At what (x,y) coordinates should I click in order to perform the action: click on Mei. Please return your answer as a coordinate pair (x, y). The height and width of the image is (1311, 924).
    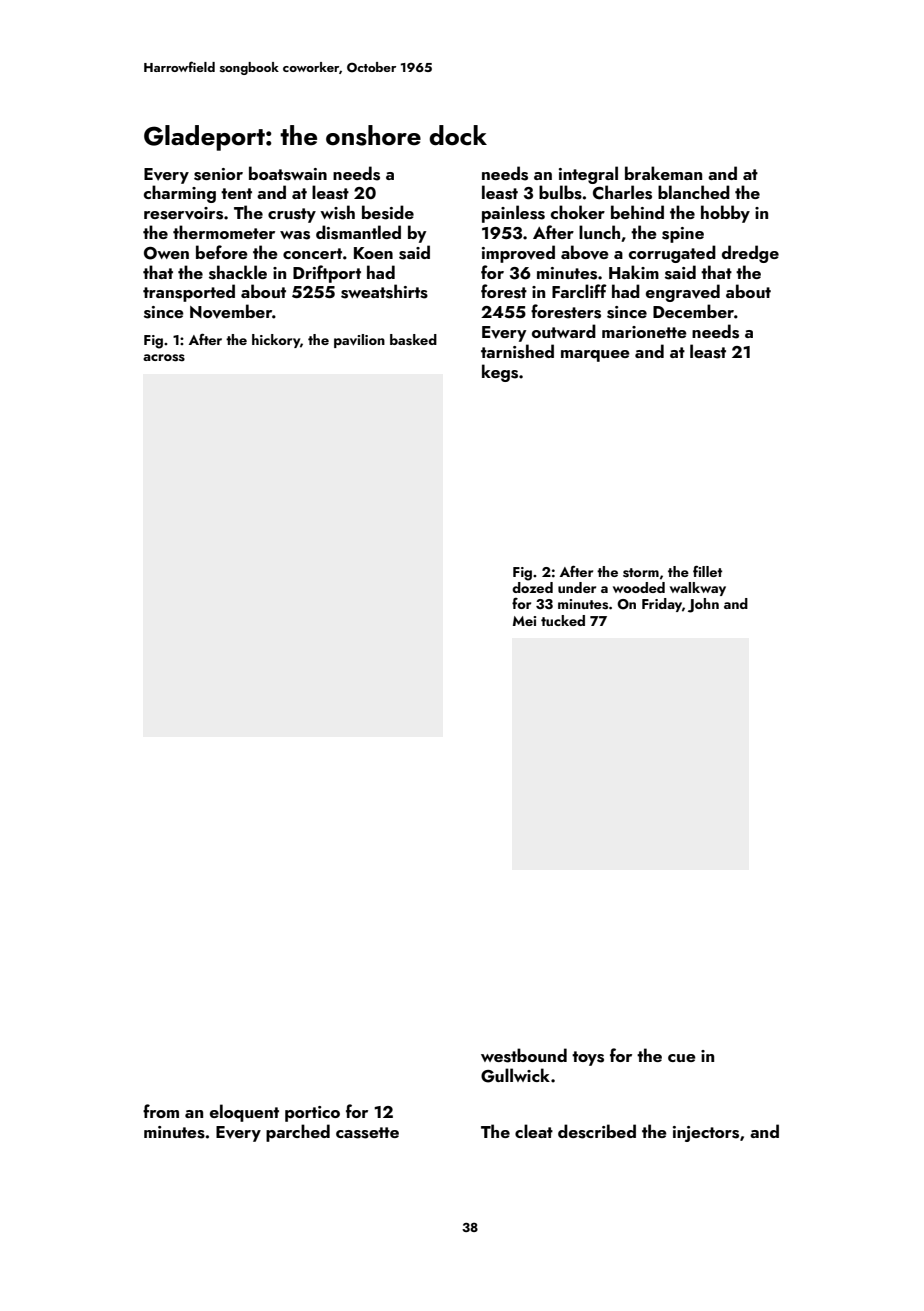
    Looking at the image, I should click on (524, 621).
